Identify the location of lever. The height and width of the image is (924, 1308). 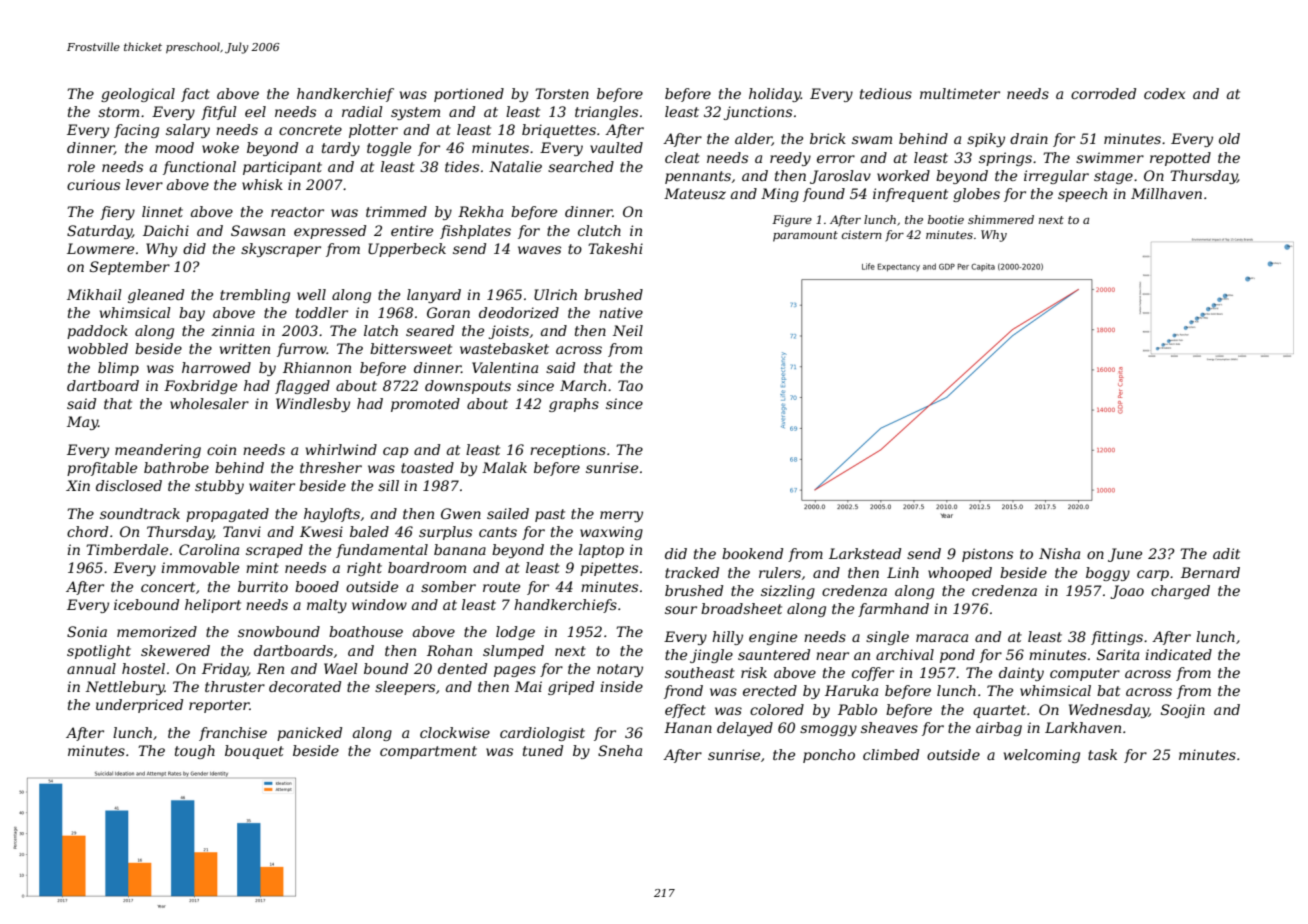
(144, 184).
